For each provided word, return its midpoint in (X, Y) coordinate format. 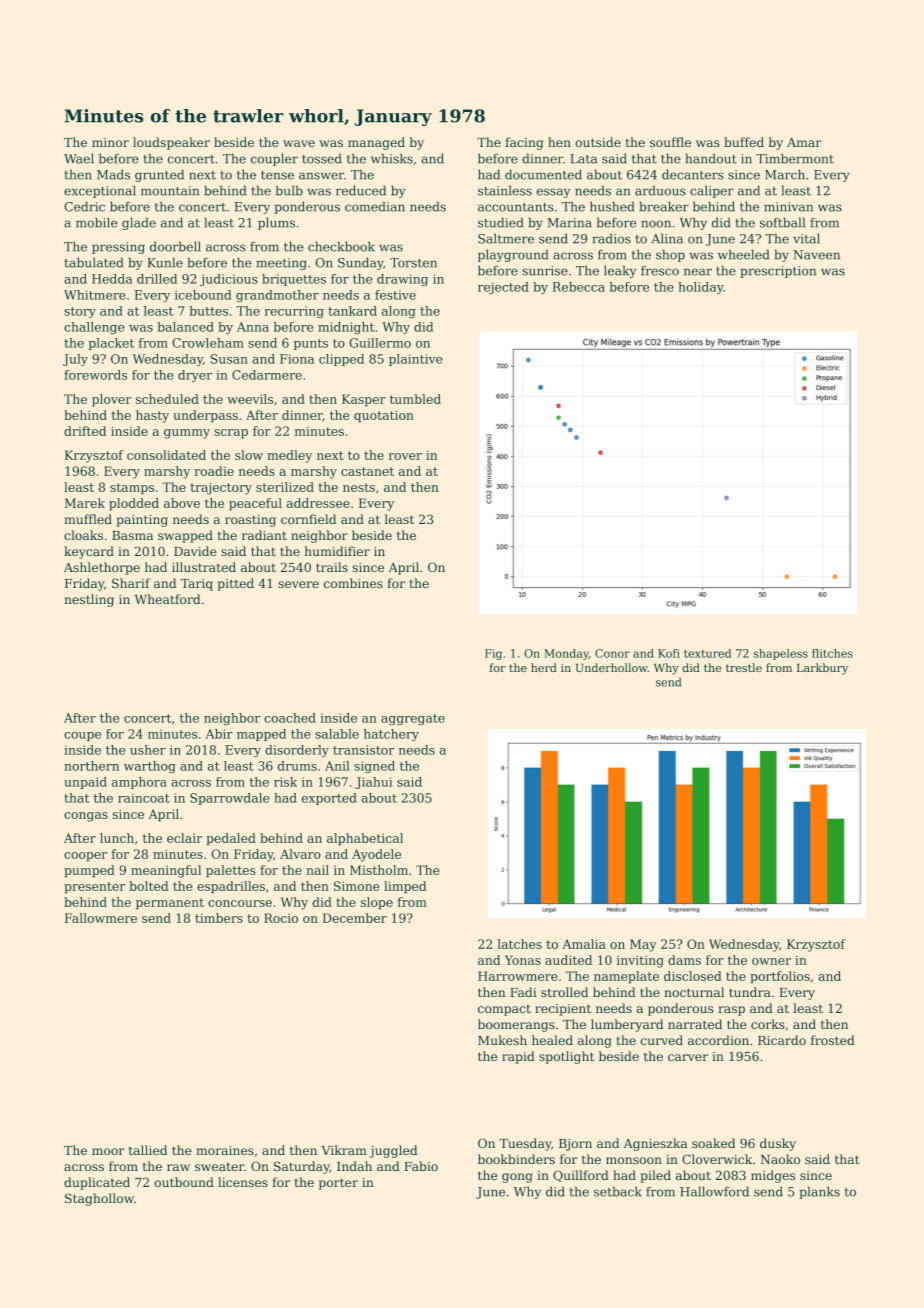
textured (707, 653)
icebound (203, 295)
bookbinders (516, 1159)
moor (108, 1151)
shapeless (780, 654)
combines (353, 583)
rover (405, 456)
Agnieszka (655, 1144)
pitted (235, 584)
